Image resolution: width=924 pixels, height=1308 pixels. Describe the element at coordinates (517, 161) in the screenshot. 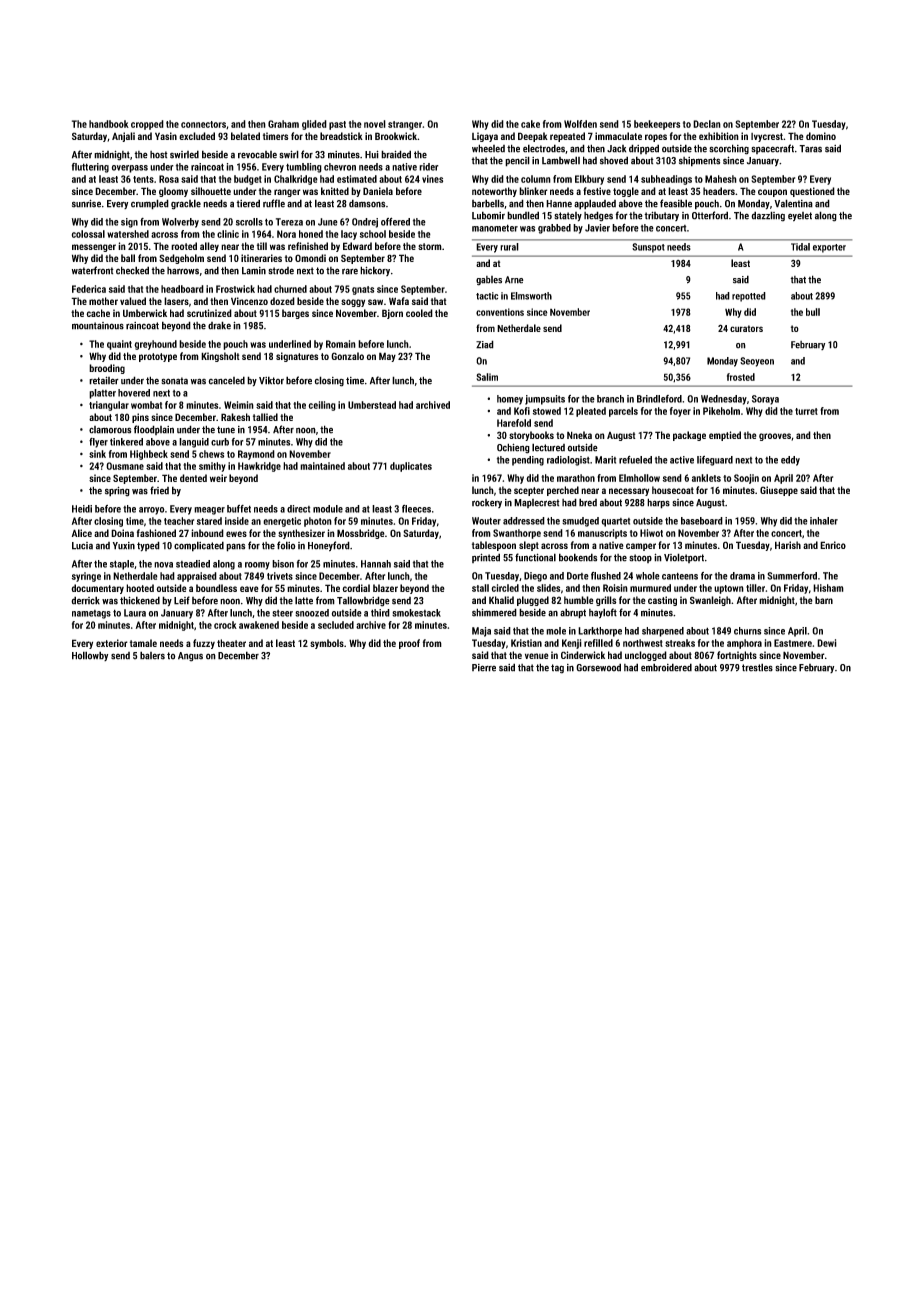

I see `pencil` at that location.
